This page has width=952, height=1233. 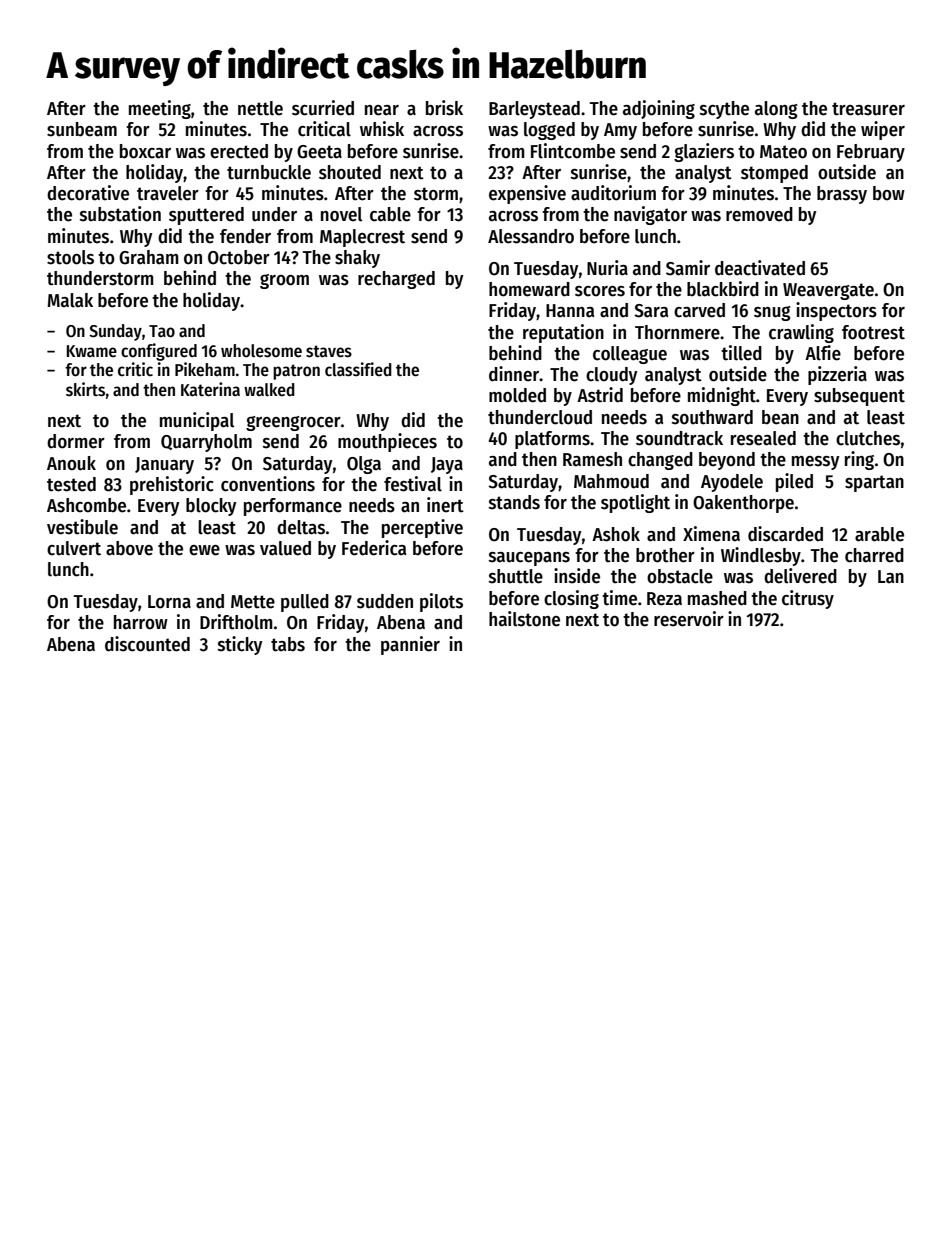 What do you see at coordinates (145, 151) in the page?
I see `boxcar` at bounding box center [145, 151].
